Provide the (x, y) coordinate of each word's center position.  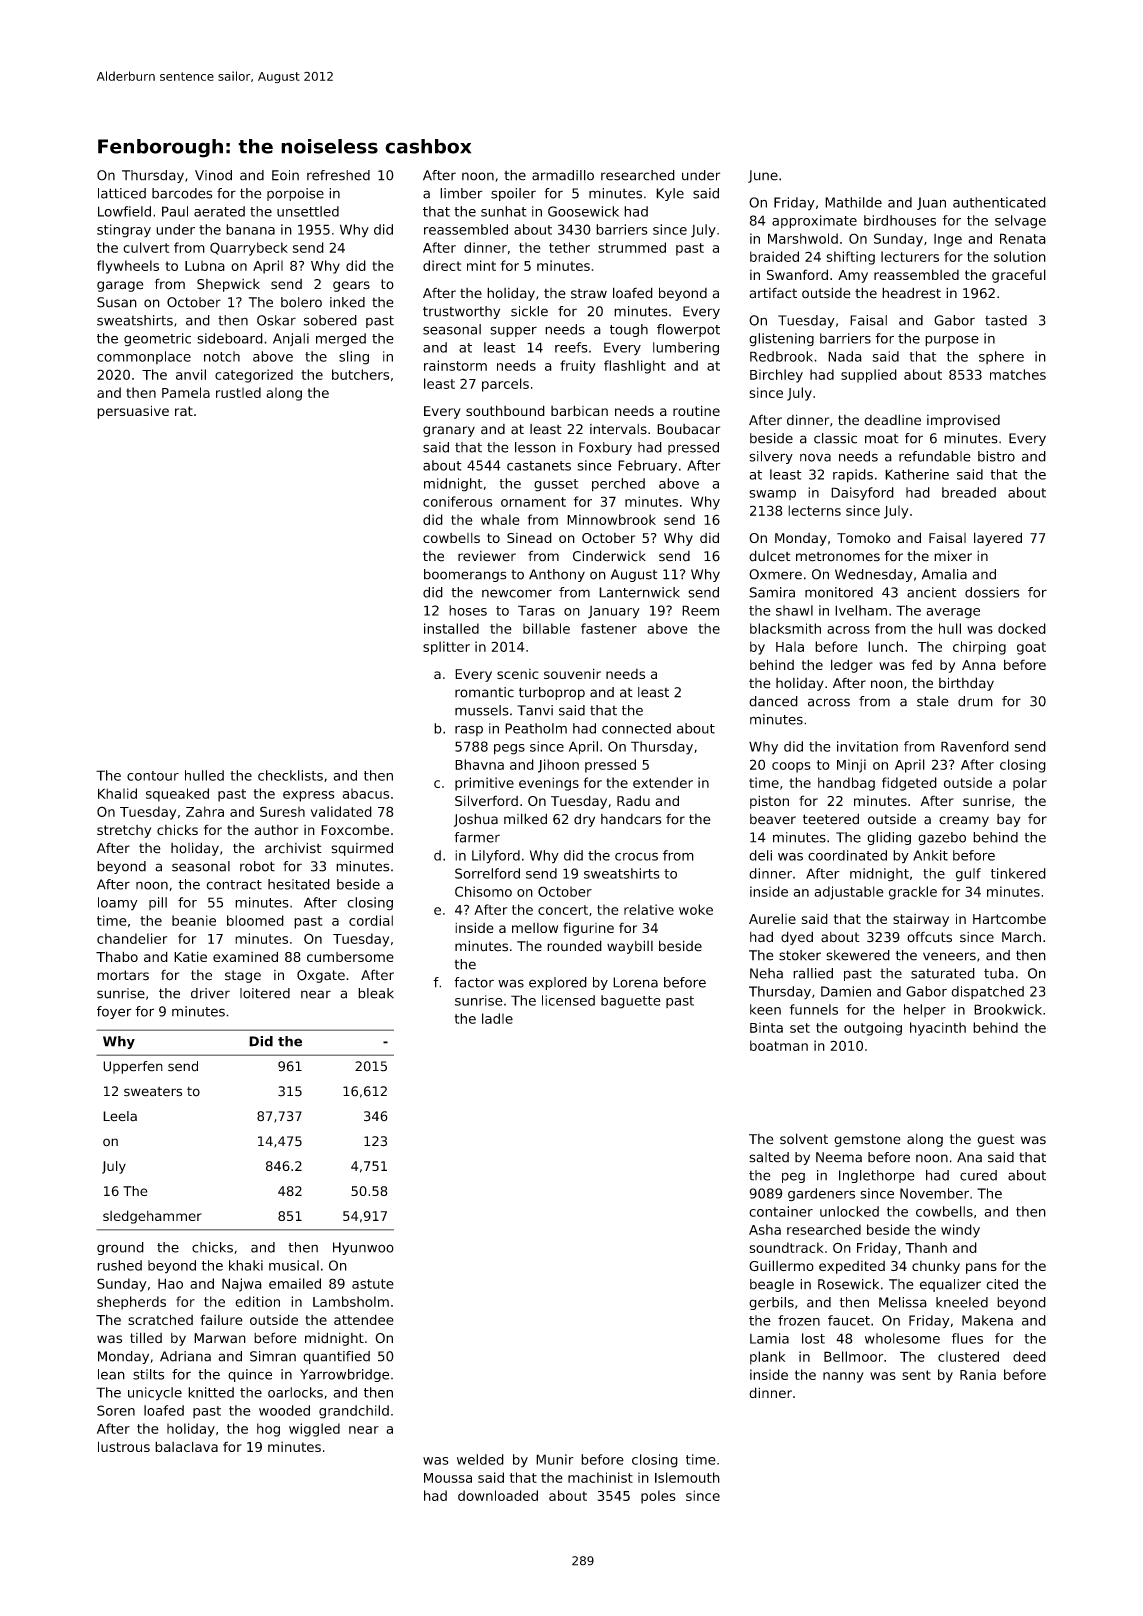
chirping (979, 648)
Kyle (670, 194)
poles (658, 1497)
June (763, 176)
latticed (122, 193)
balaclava (186, 1446)
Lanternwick (639, 592)
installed (451, 628)
